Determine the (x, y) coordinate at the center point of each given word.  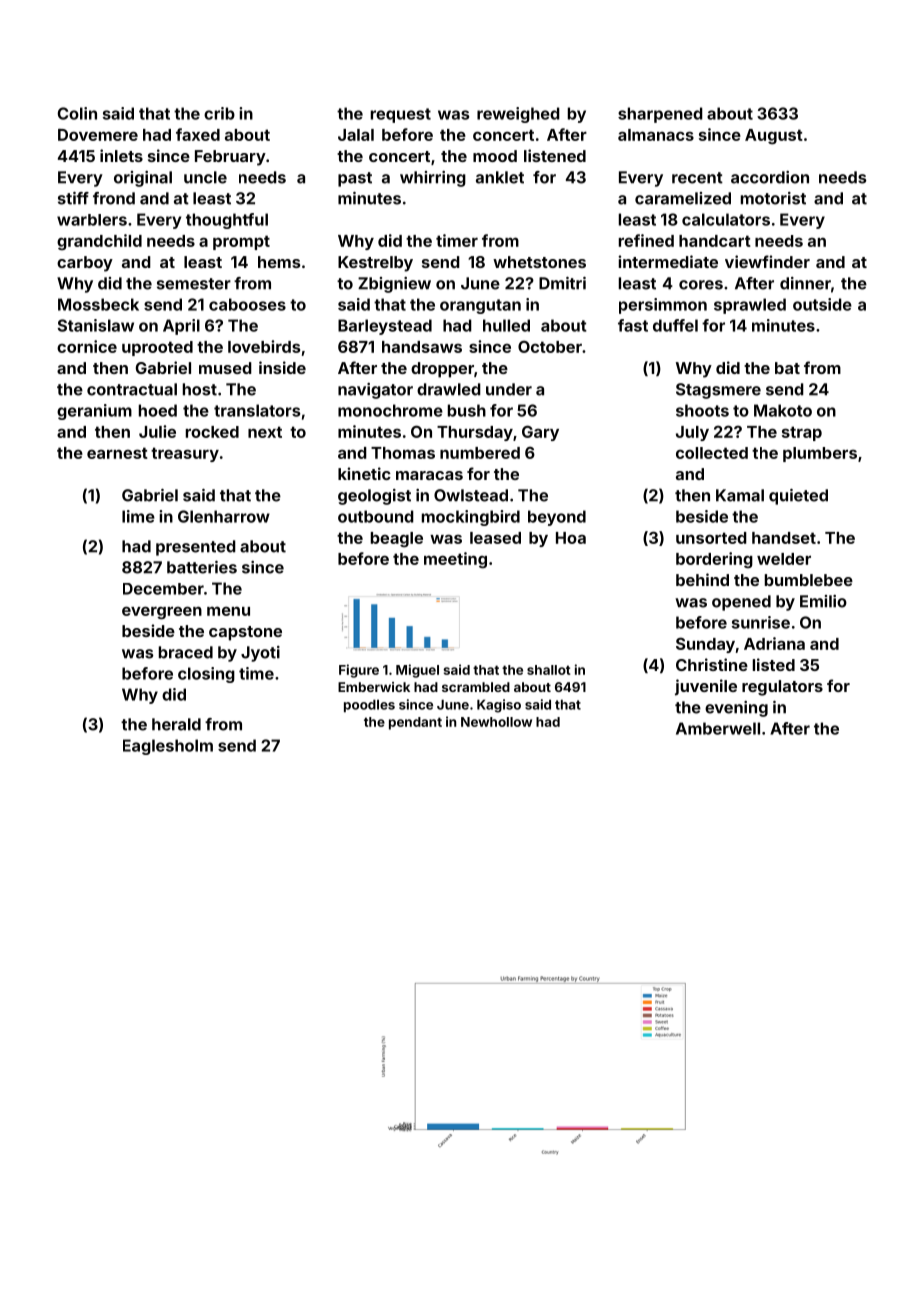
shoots (702, 410)
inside (282, 367)
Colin (77, 113)
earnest (117, 453)
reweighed (518, 115)
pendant (415, 723)
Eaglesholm (168, 747)
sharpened (660, 115)
